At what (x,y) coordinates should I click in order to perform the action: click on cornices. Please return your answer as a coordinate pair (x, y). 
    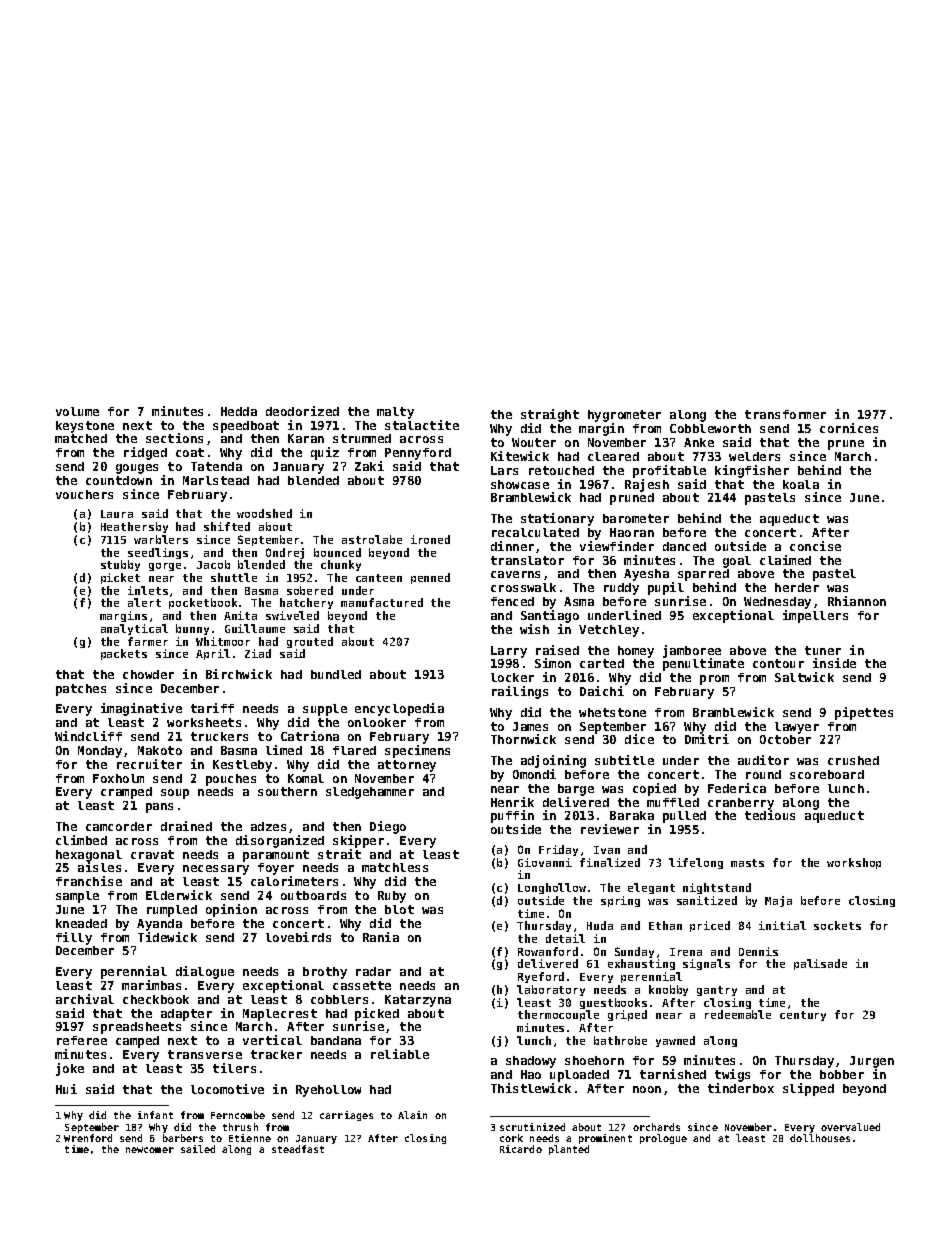
    Looking at the image, I should click on (849, 428).
